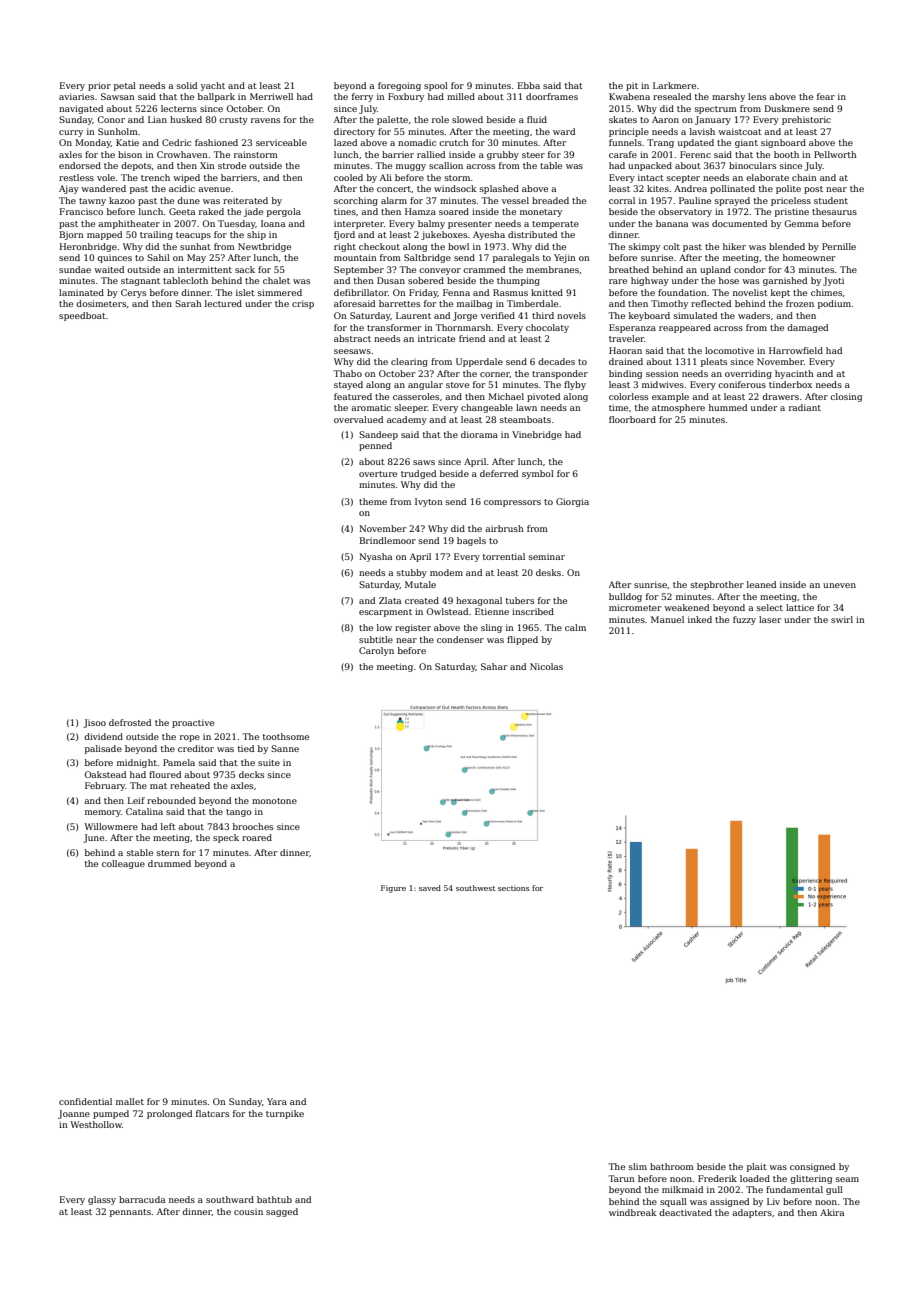 The height and width of the document is (1308, 924). Describe the element at coordinates (812, 1167) in the document. I see `consigned` at that location.
